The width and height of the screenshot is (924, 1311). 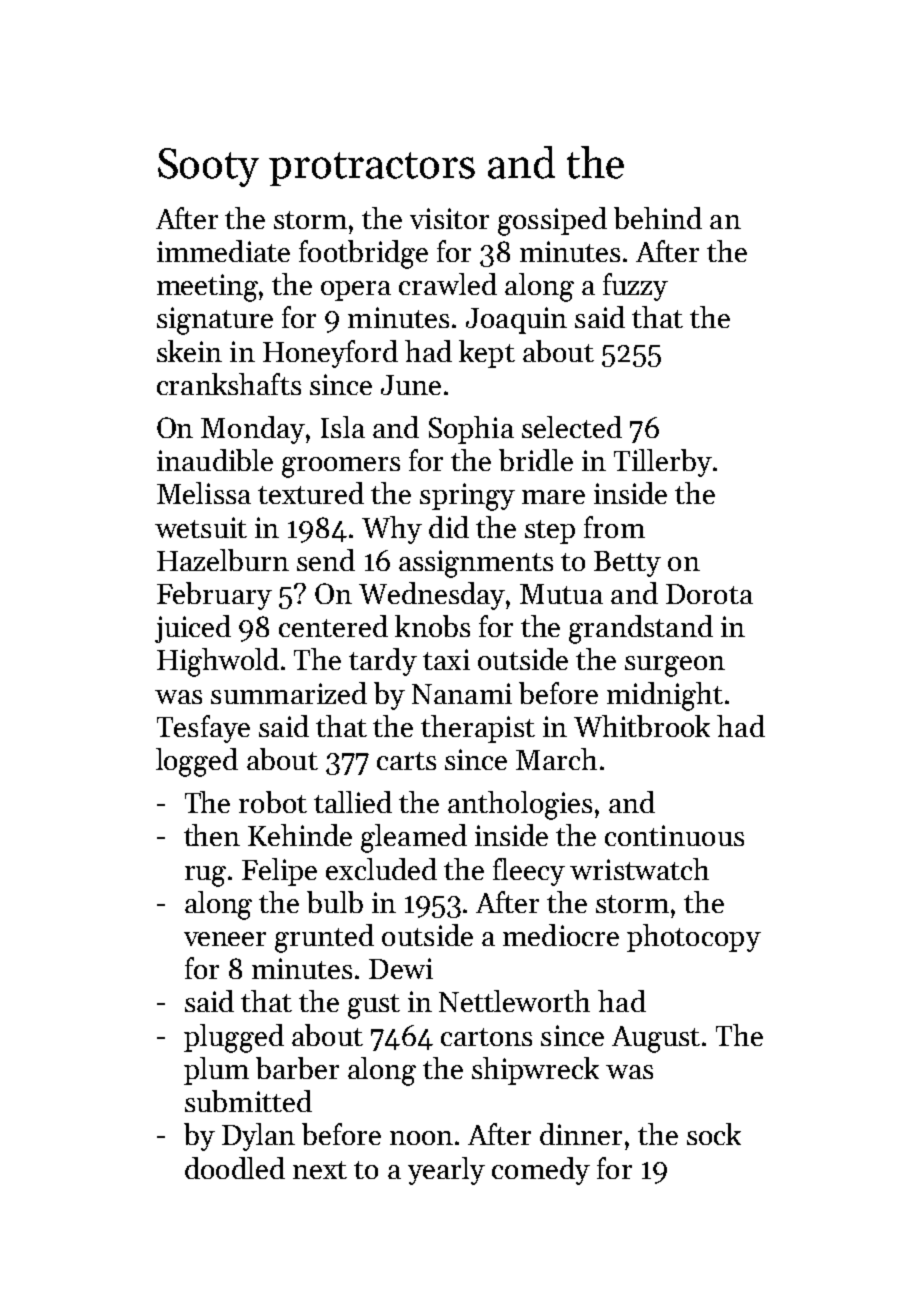 I want to click on juiced, so click(x=193, y=629).
